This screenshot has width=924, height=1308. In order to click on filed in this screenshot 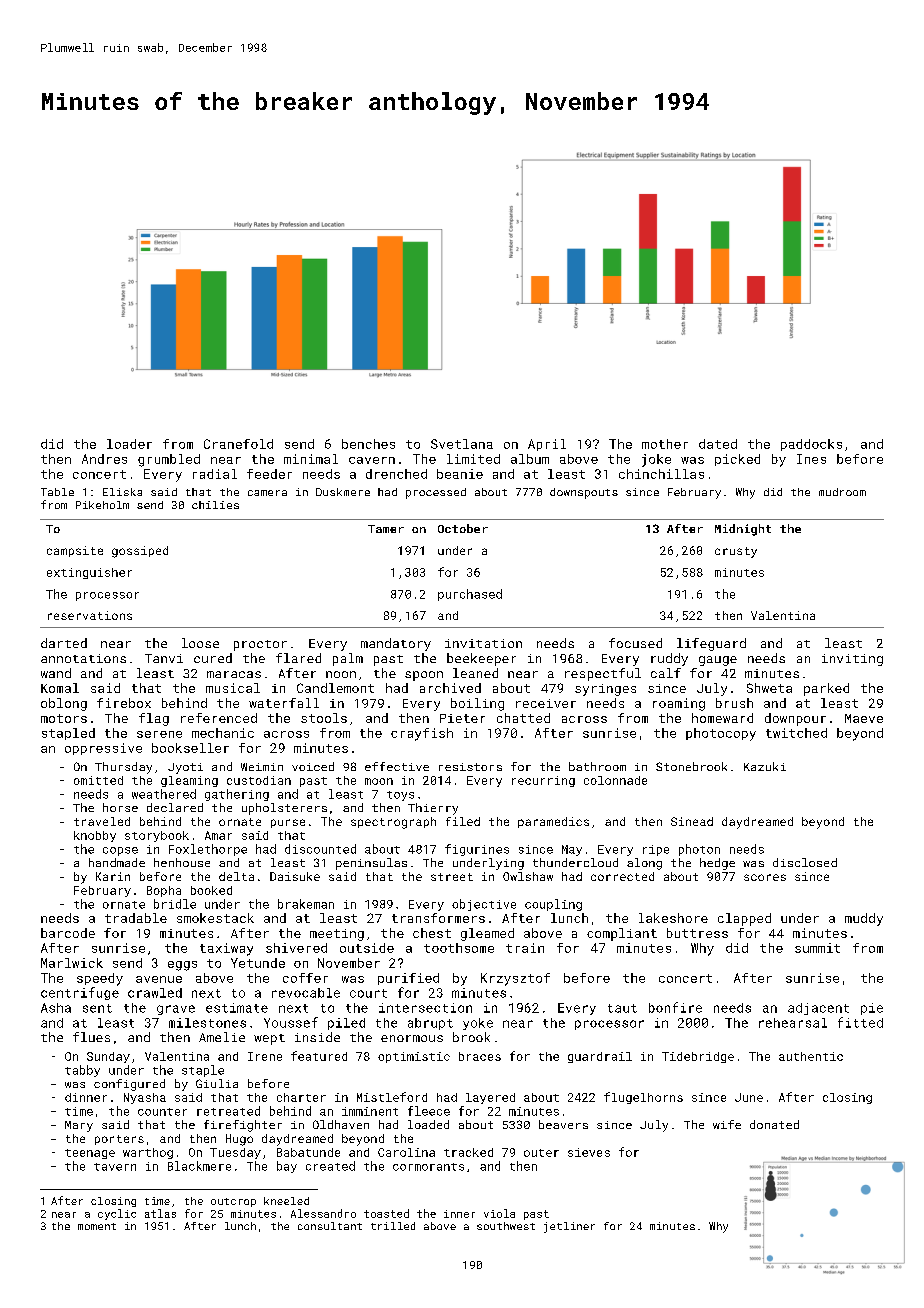, I will do `click(463, 821)`.
